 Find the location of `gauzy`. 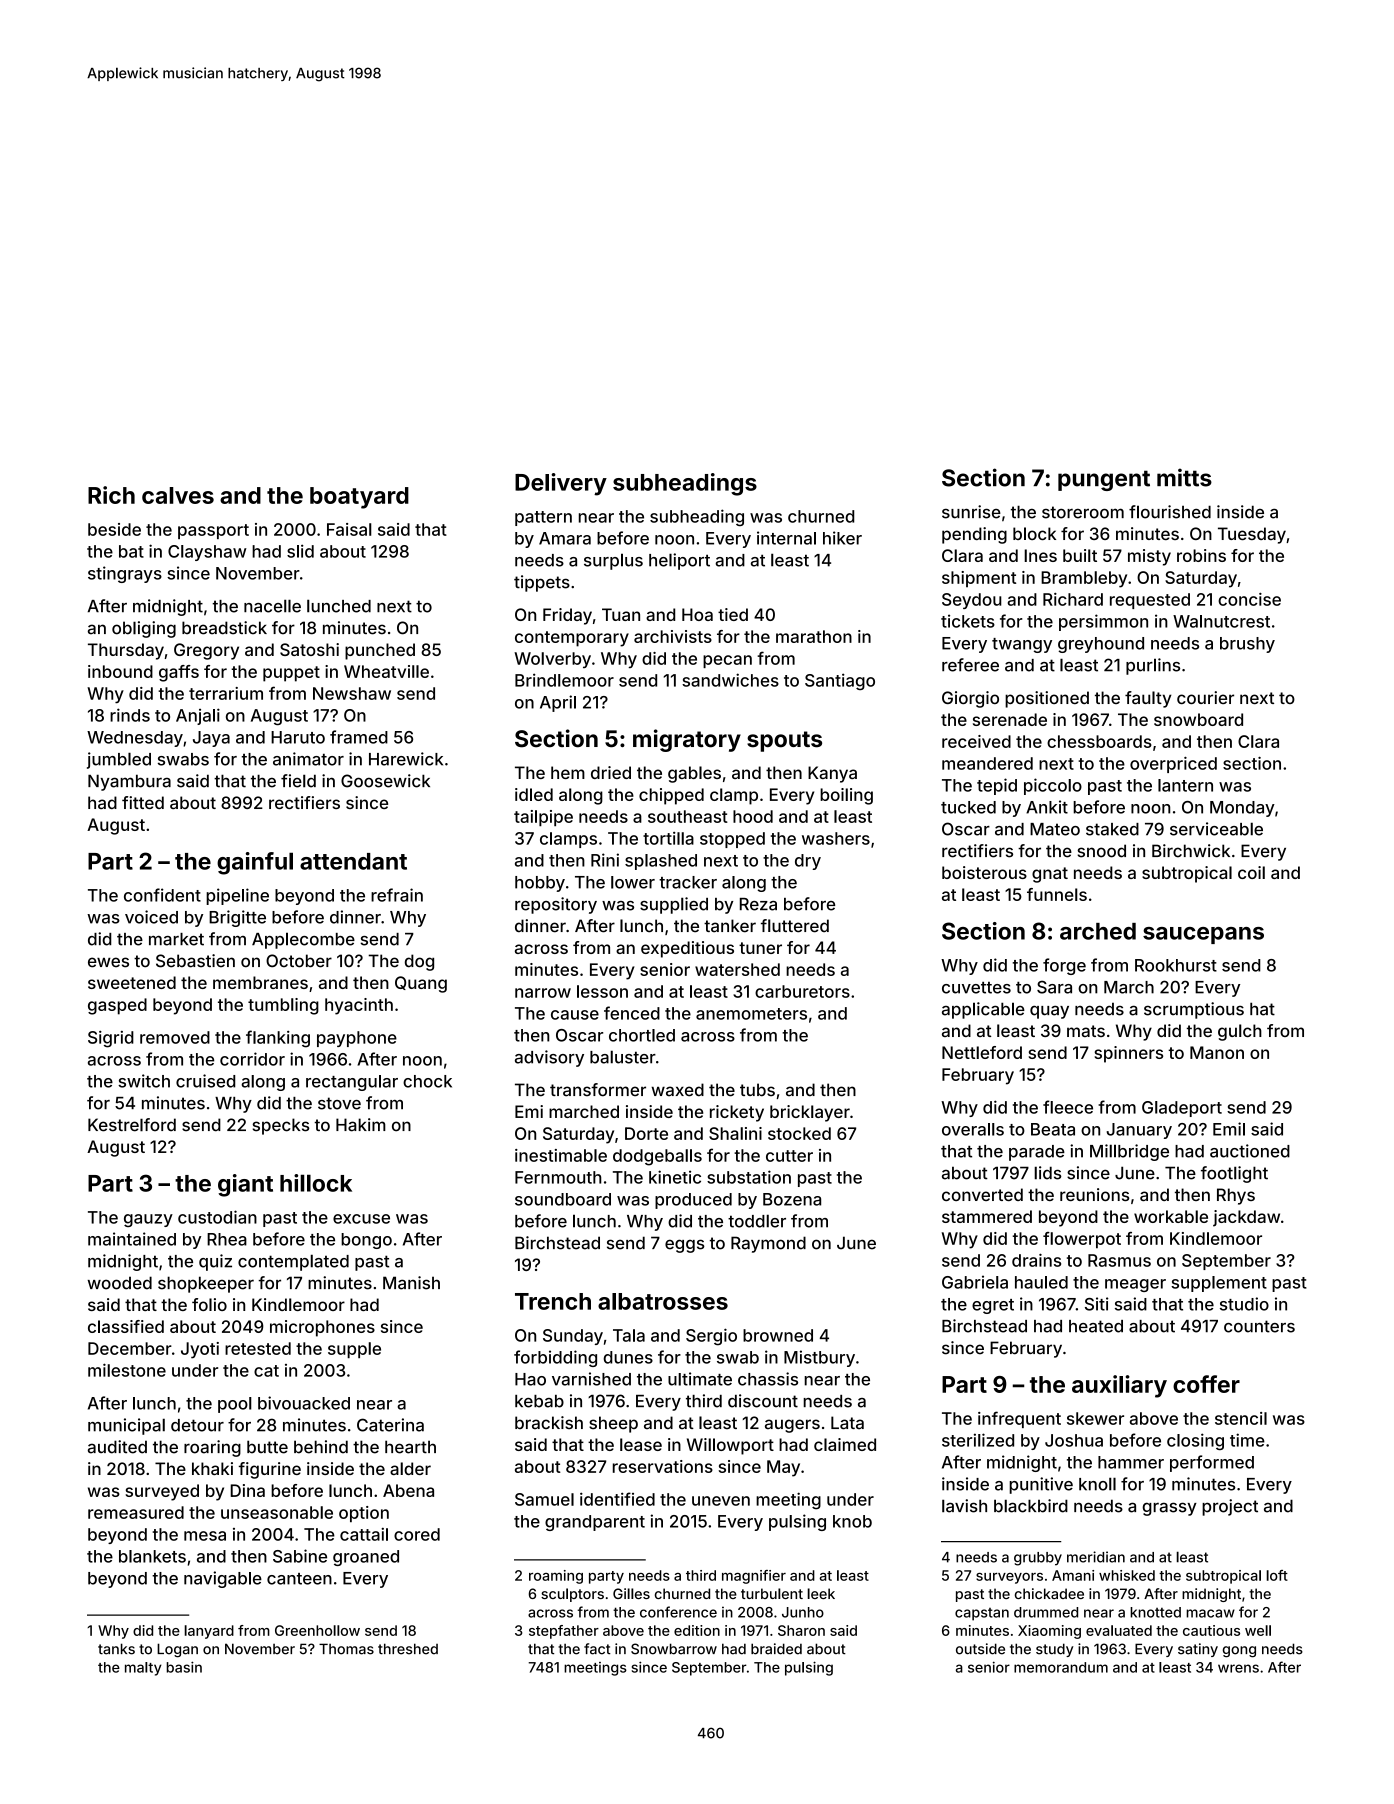

gauzy is located at coordinates (148, 1220).
